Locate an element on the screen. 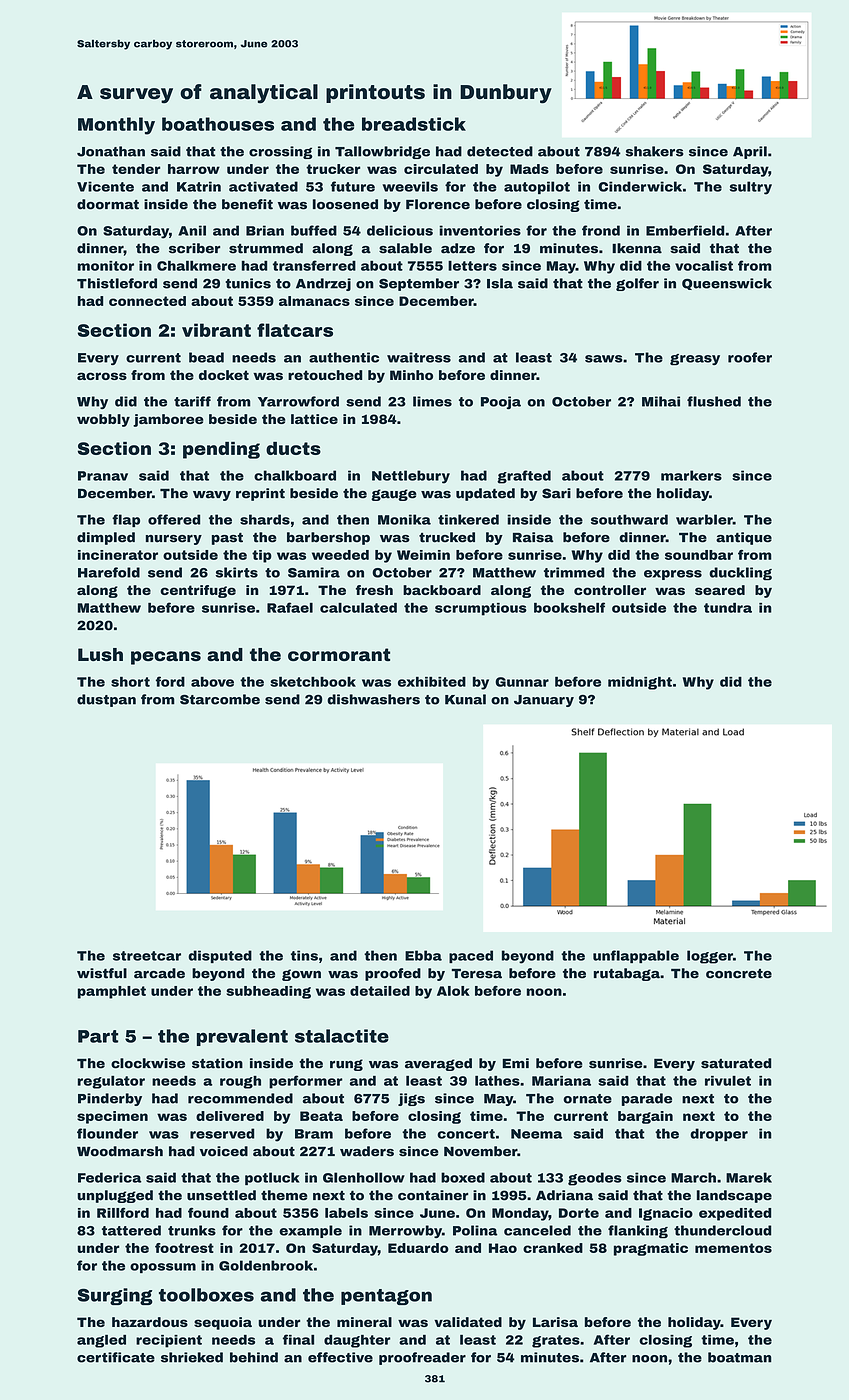 Image resolution: width=849 pixels, height=1400 pixels. duckling is located at coordinates (740, 574).
